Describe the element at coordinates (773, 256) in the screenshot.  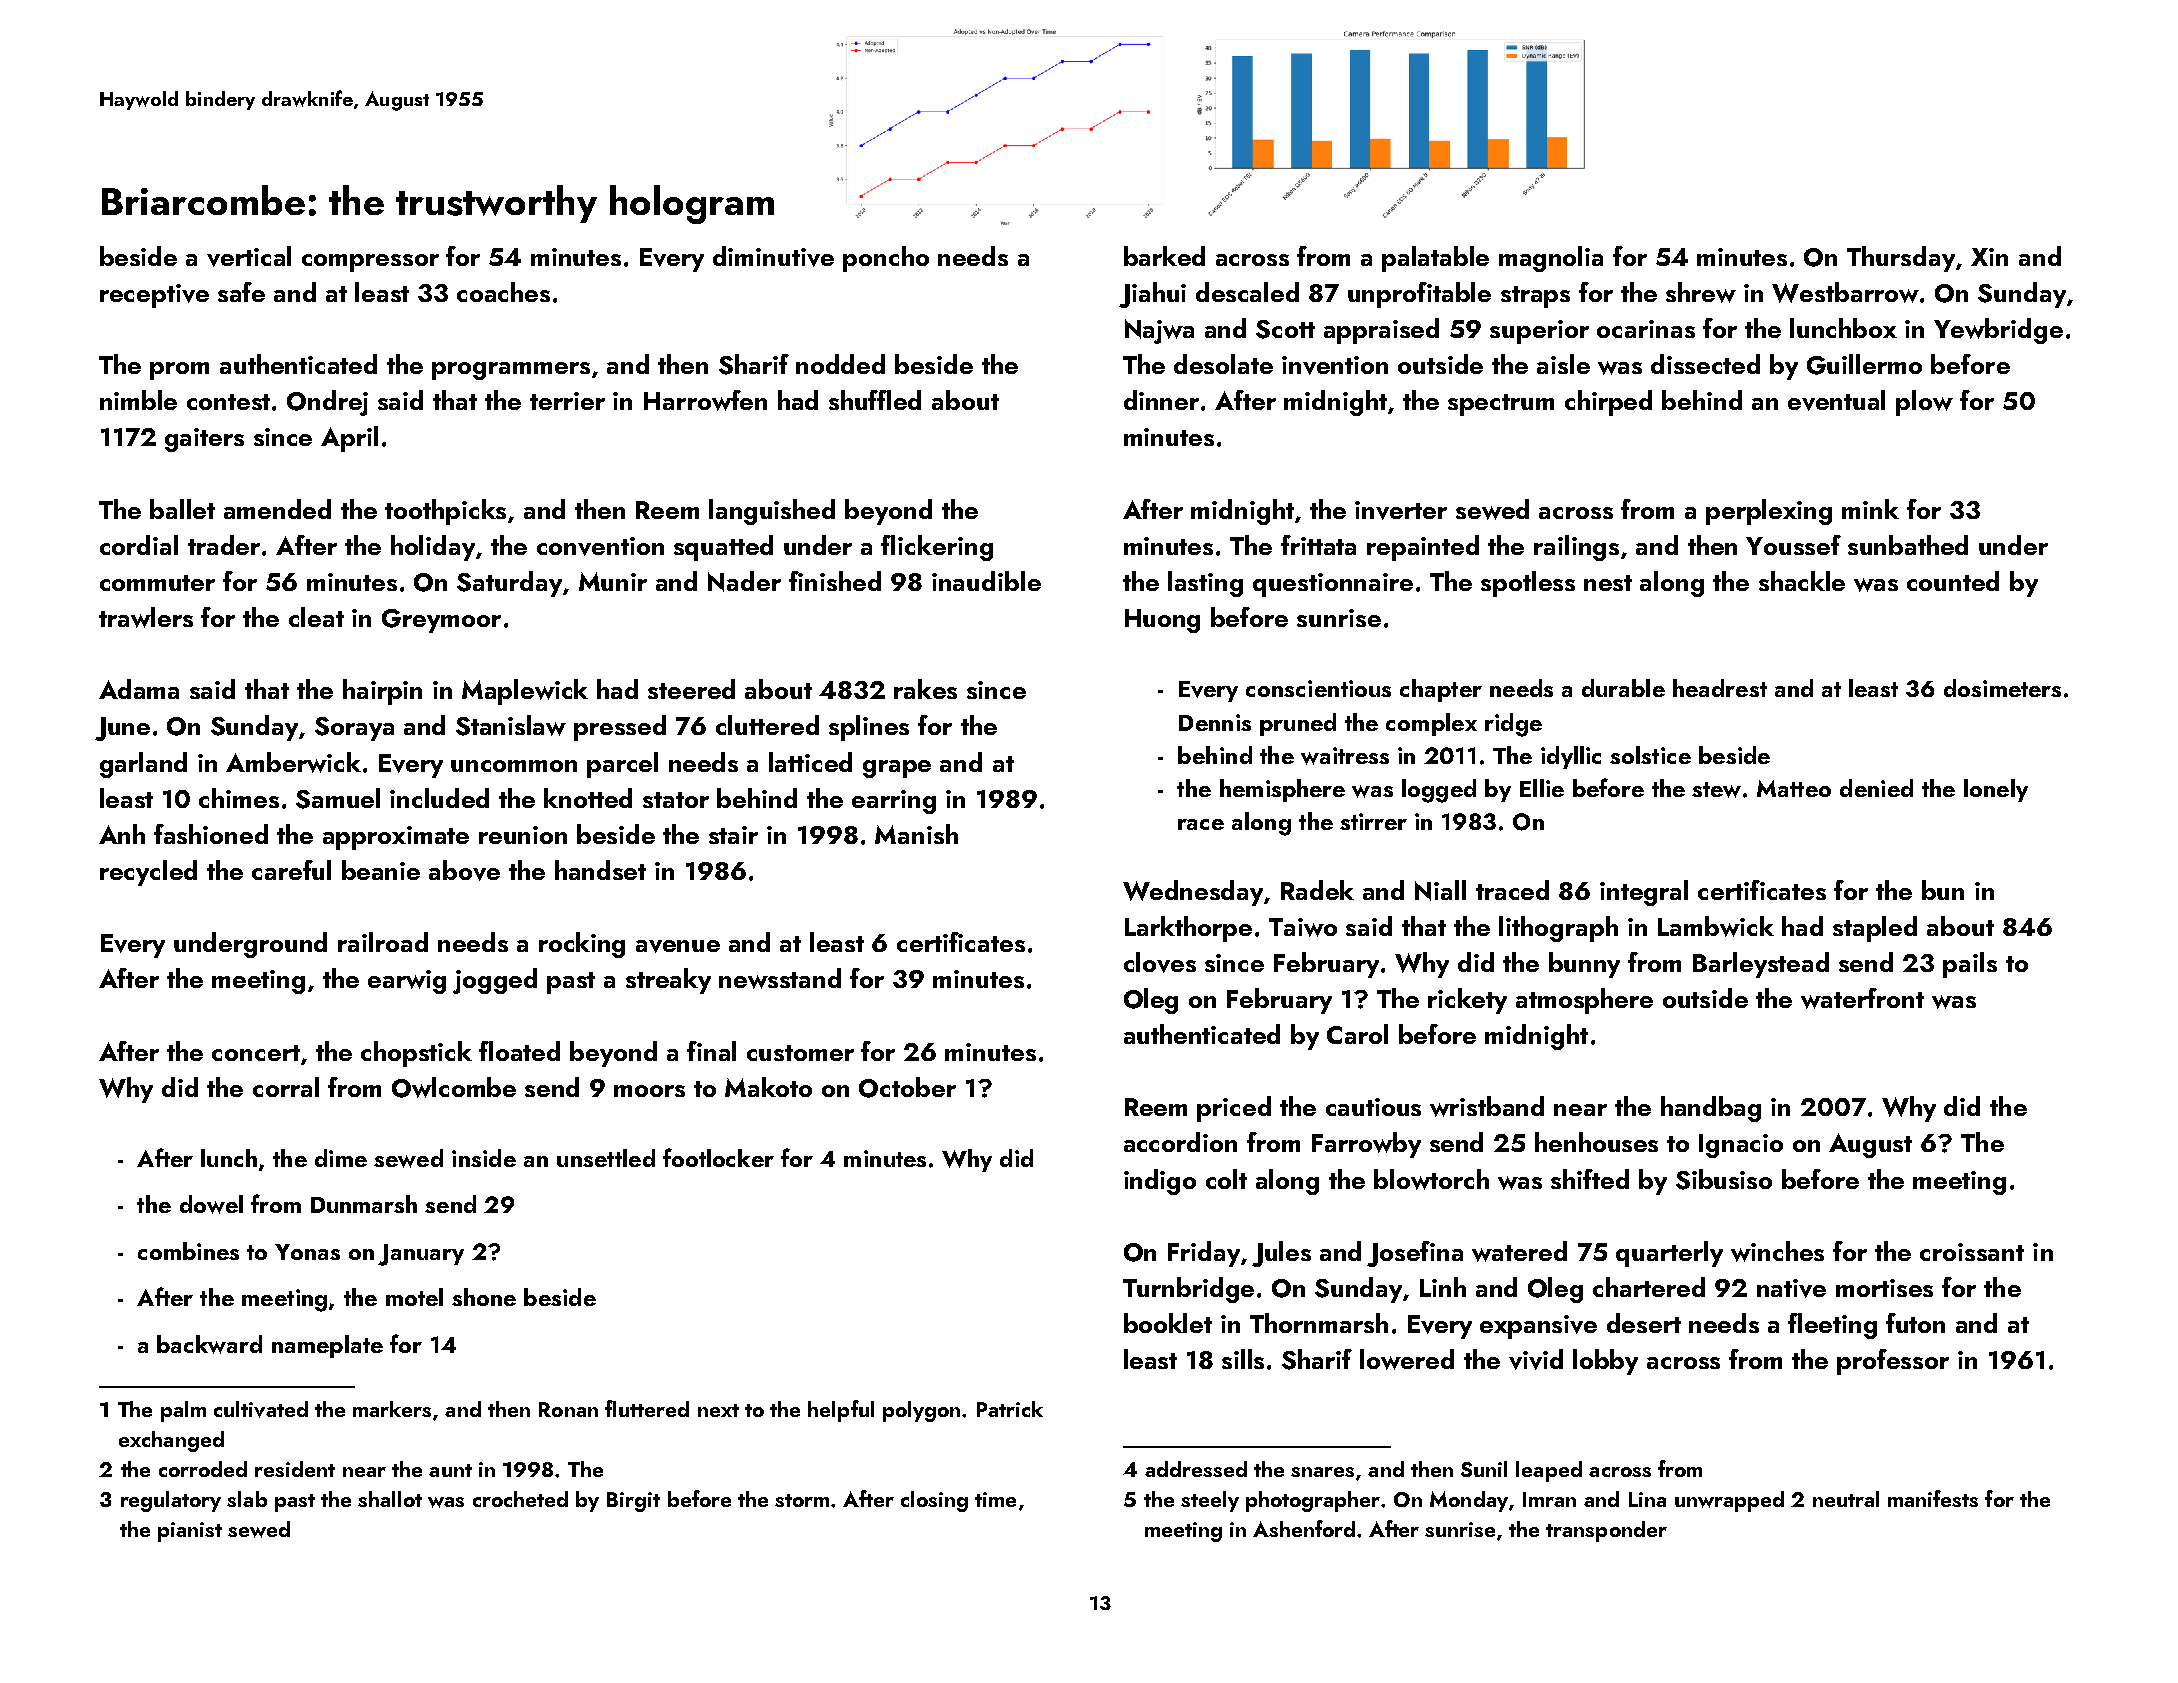
I see `diminutive` at that location.
